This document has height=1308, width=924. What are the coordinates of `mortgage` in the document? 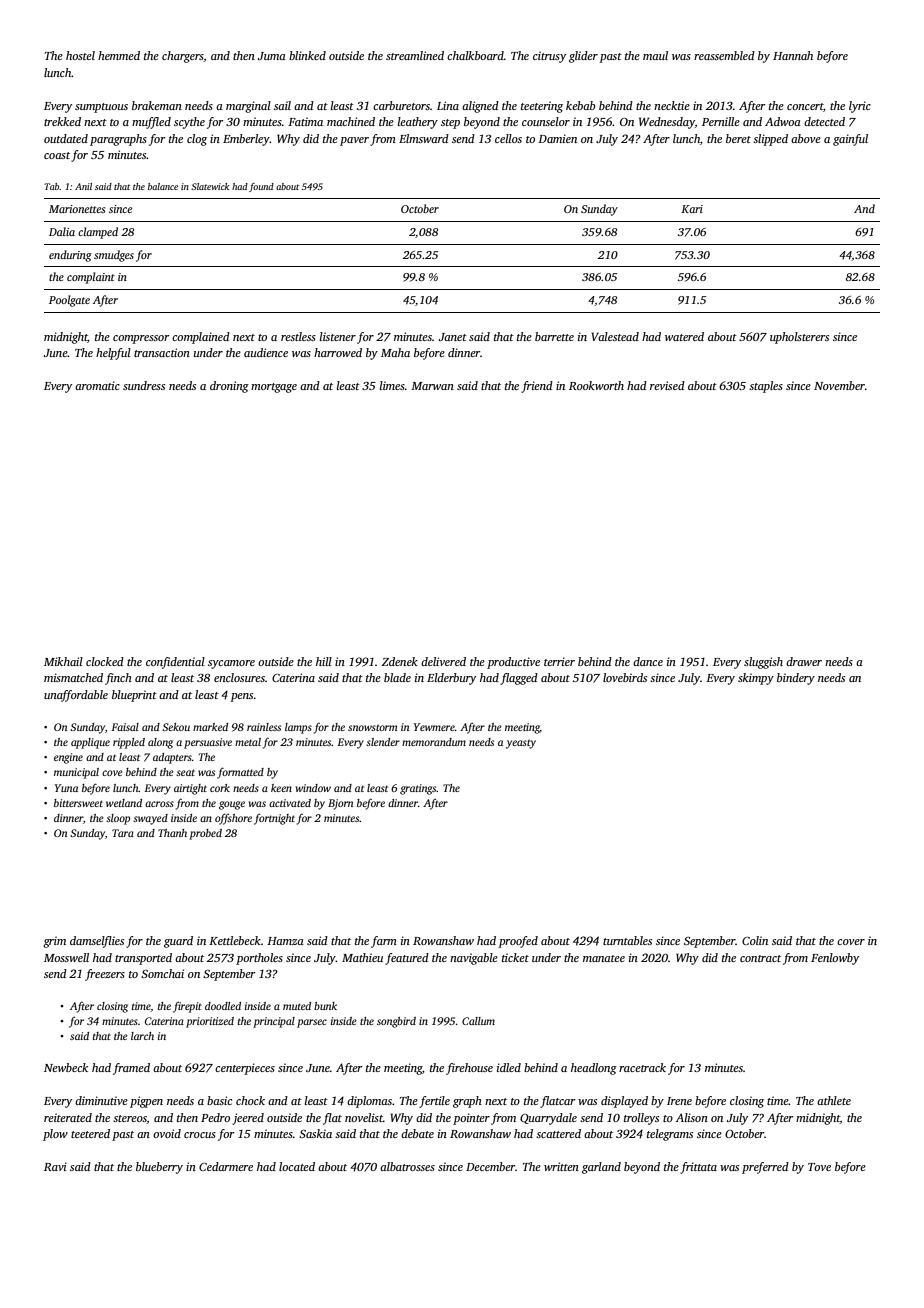 It's located at (274, 388).
